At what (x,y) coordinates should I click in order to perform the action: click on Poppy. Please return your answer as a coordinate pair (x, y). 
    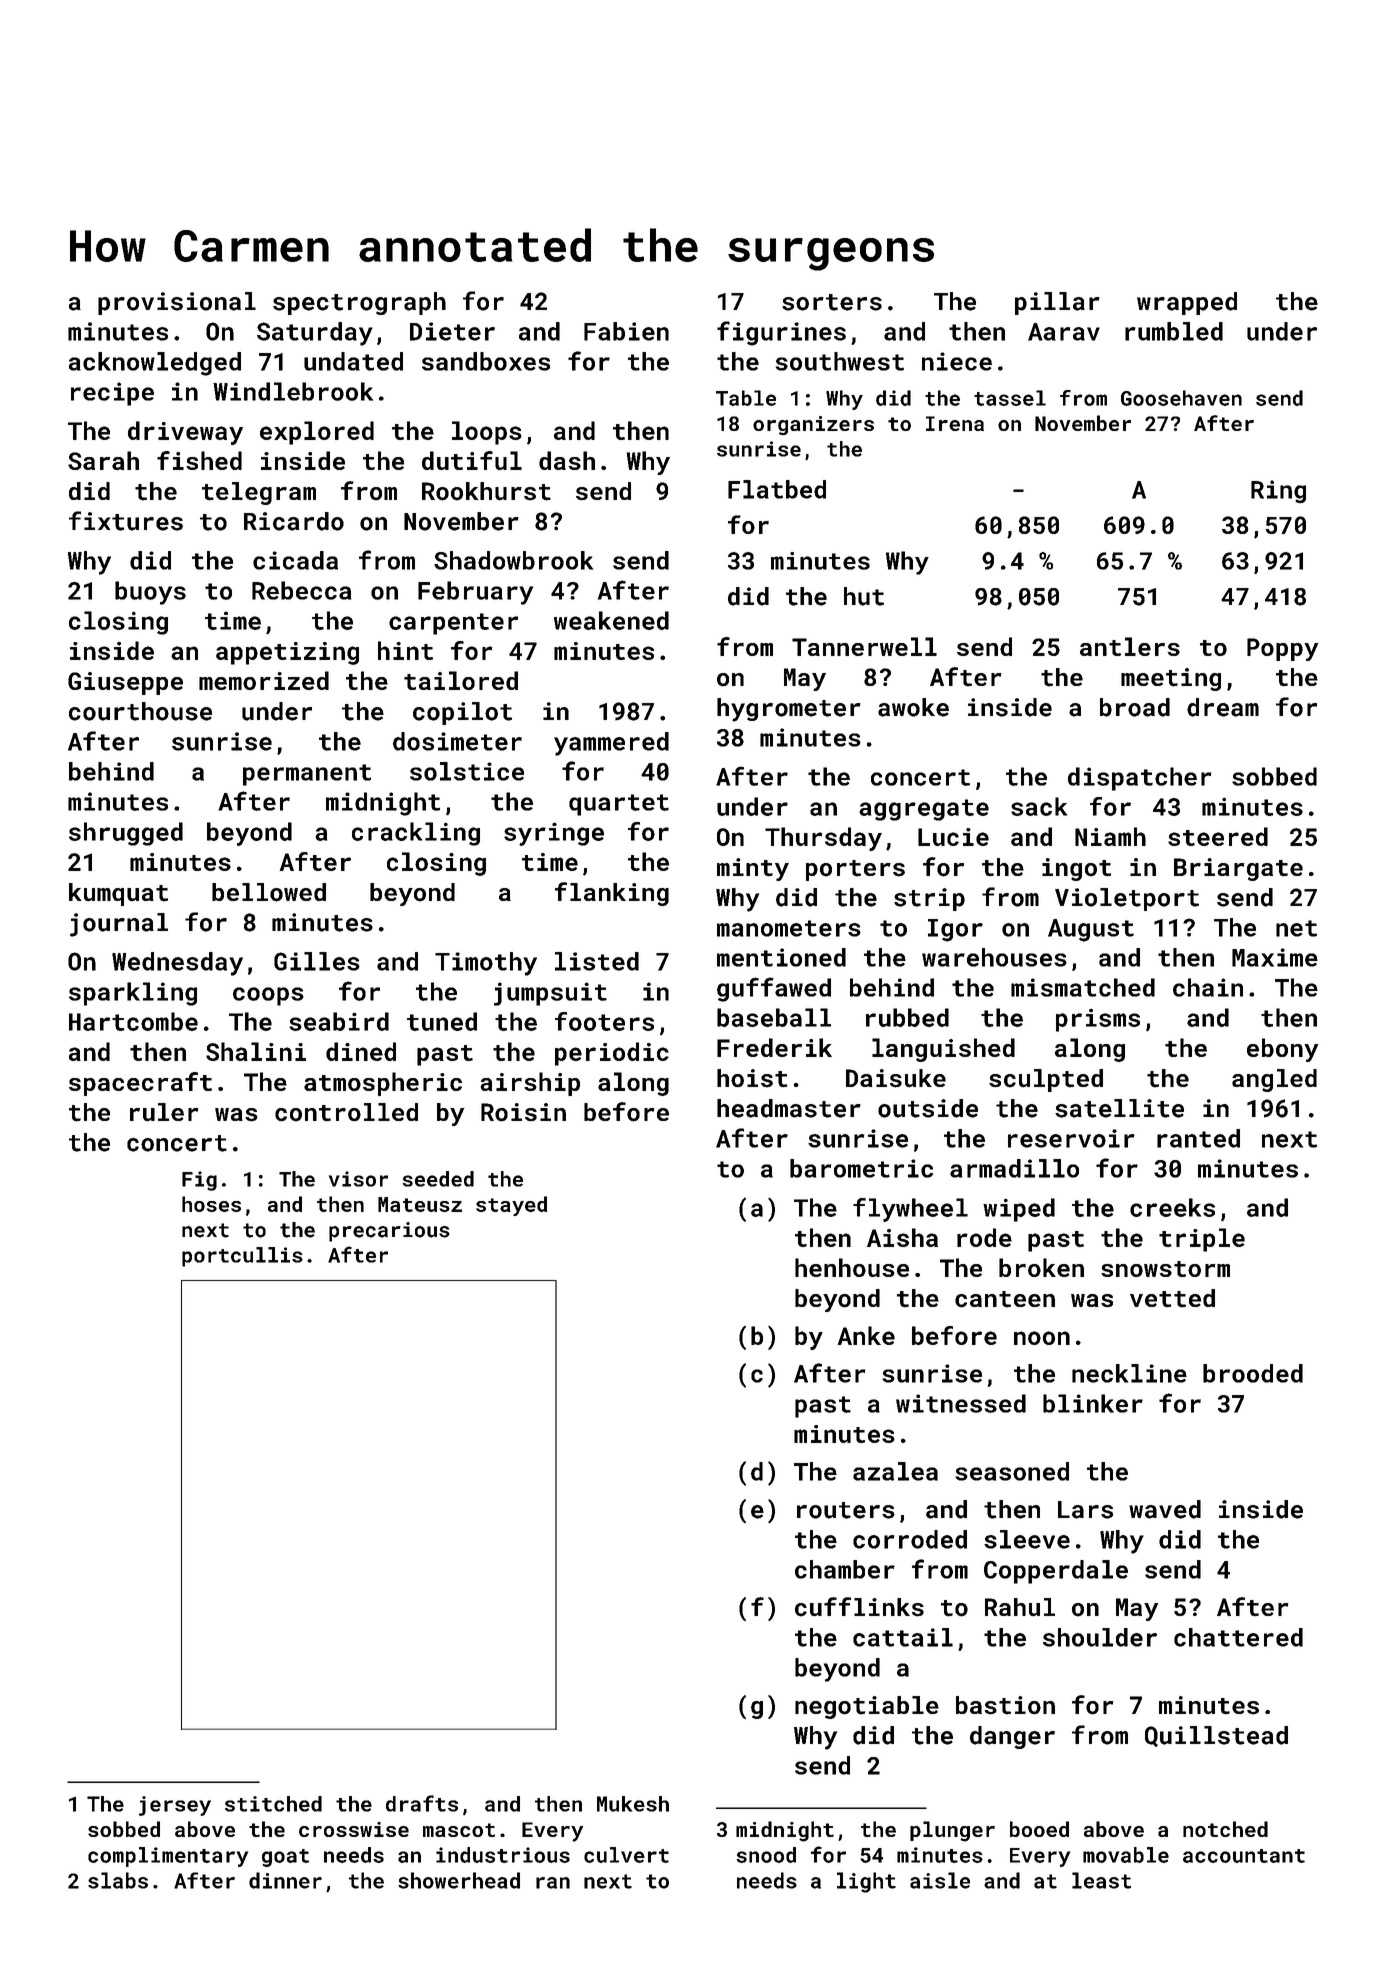
    Looking at the image, I should click on (1283, 649).
